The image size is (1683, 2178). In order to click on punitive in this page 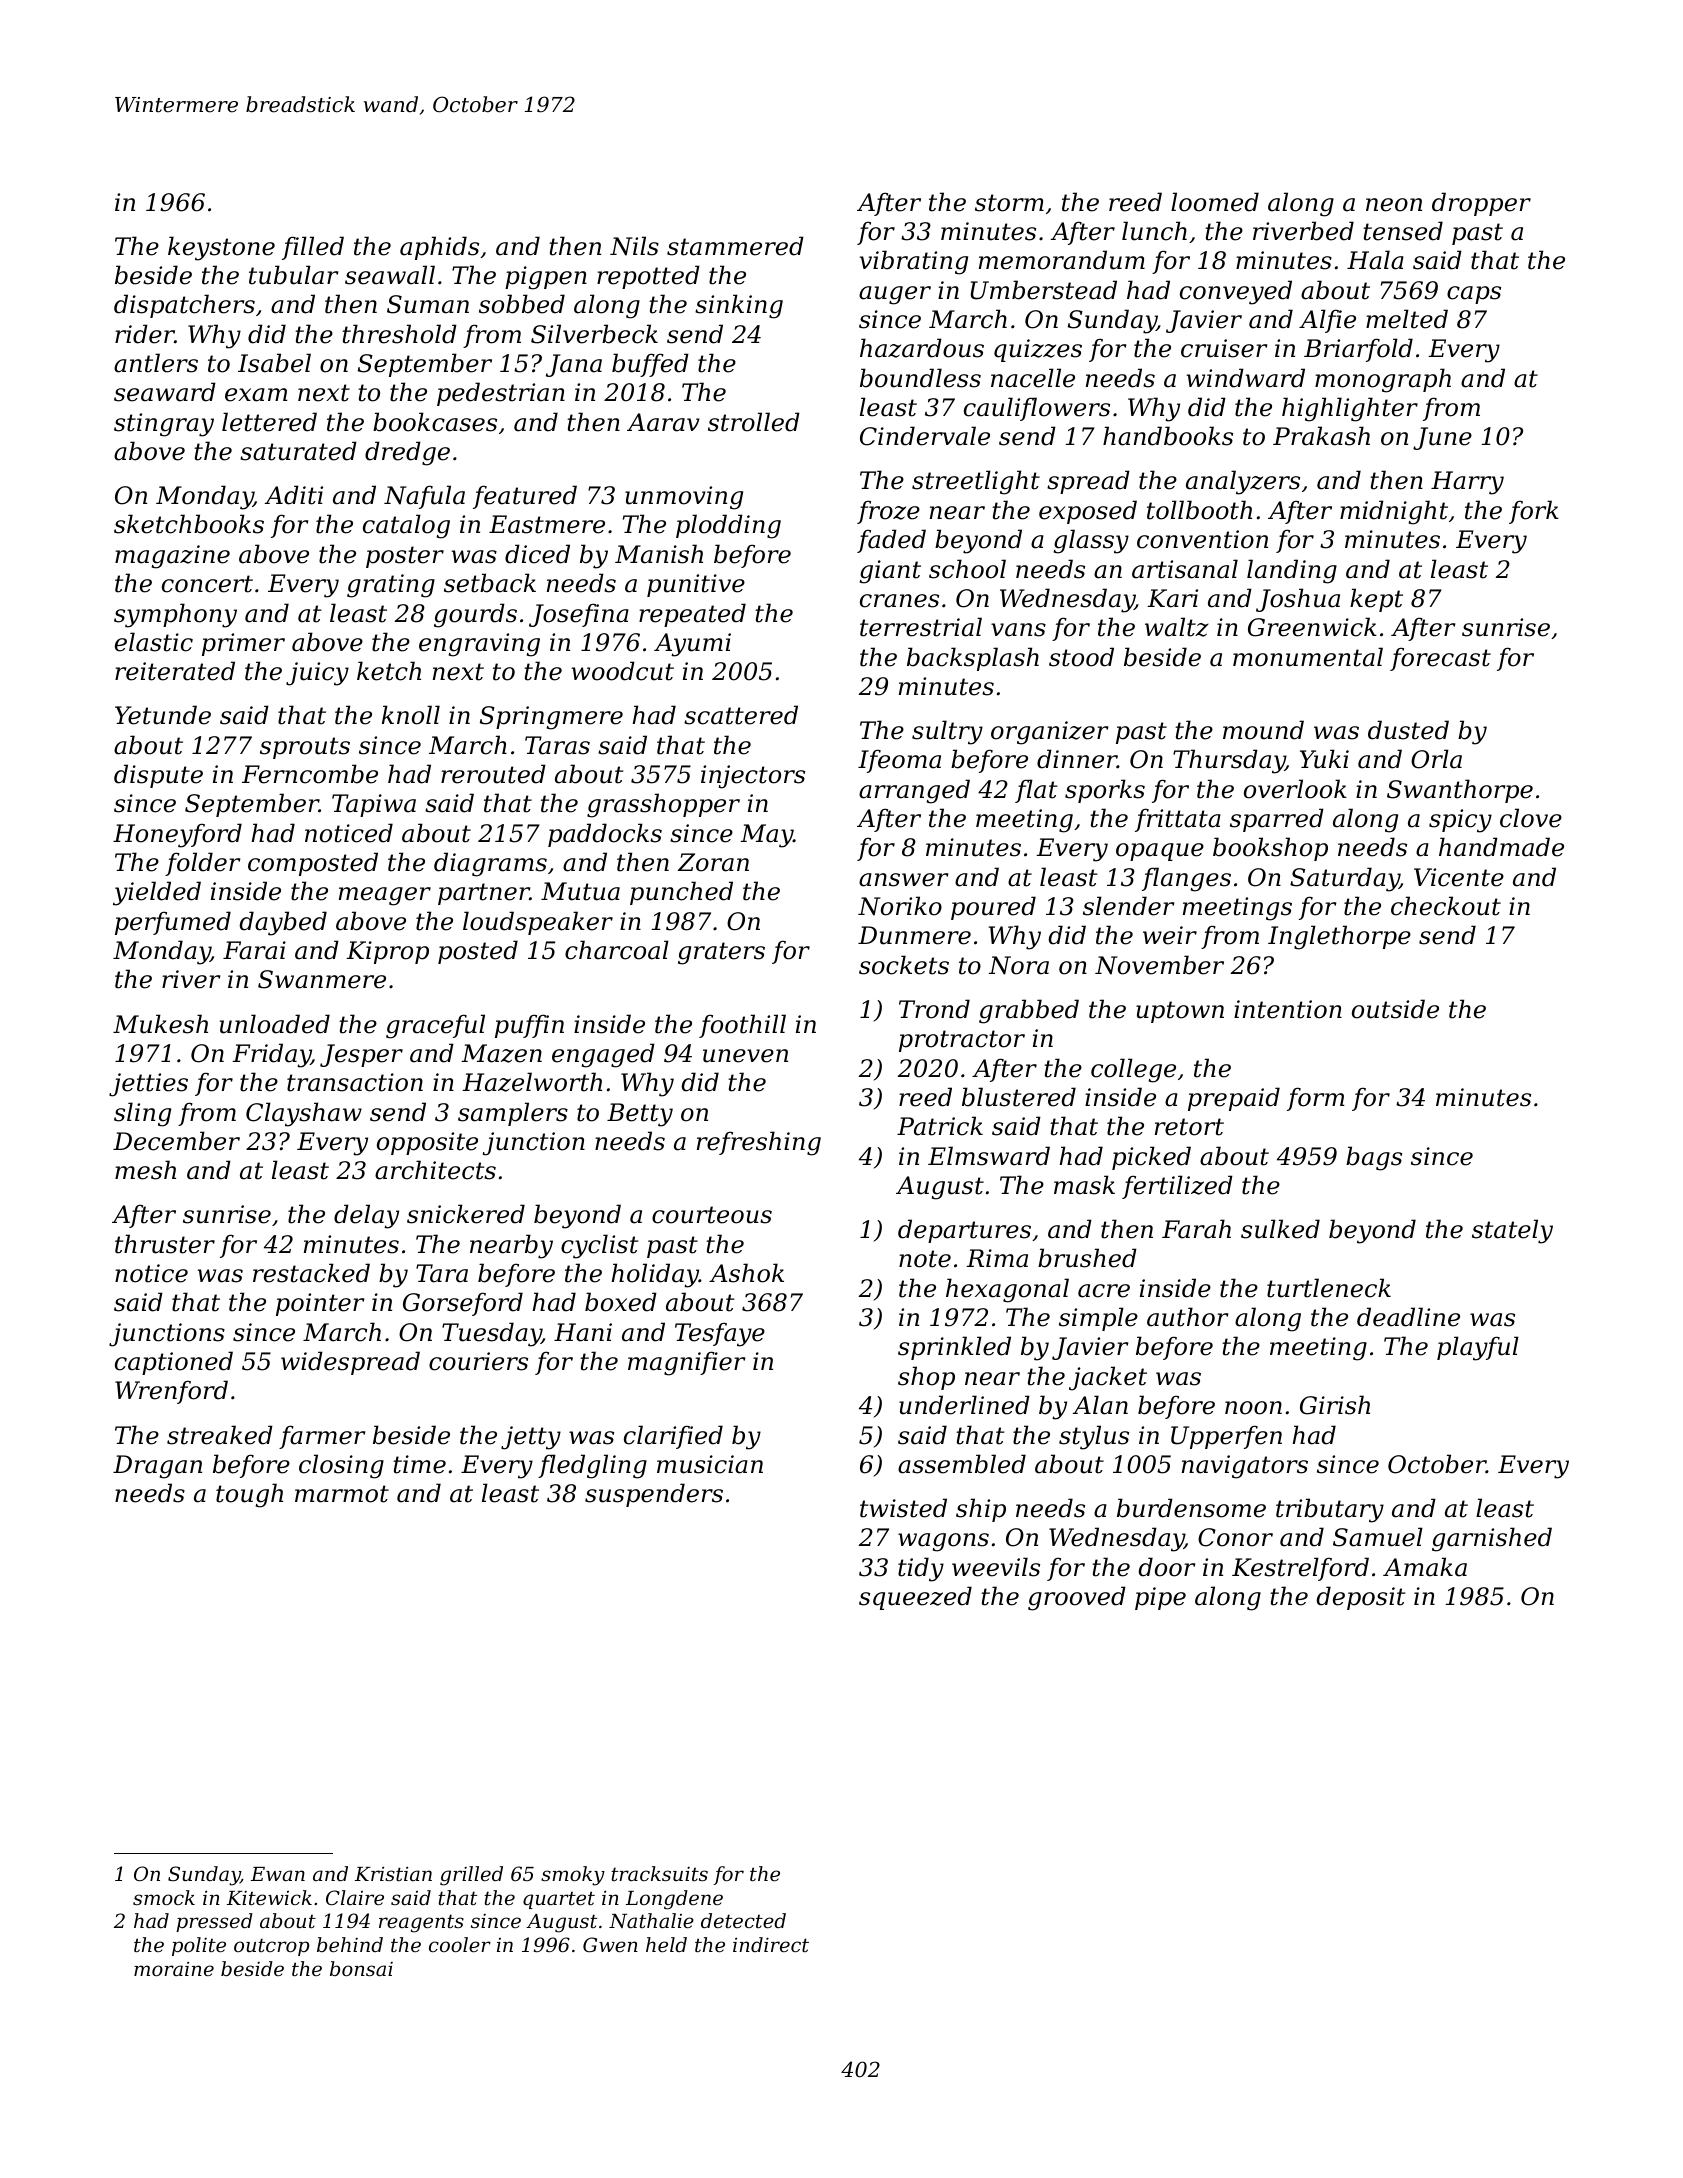, I will do `click(696, 585)`.
